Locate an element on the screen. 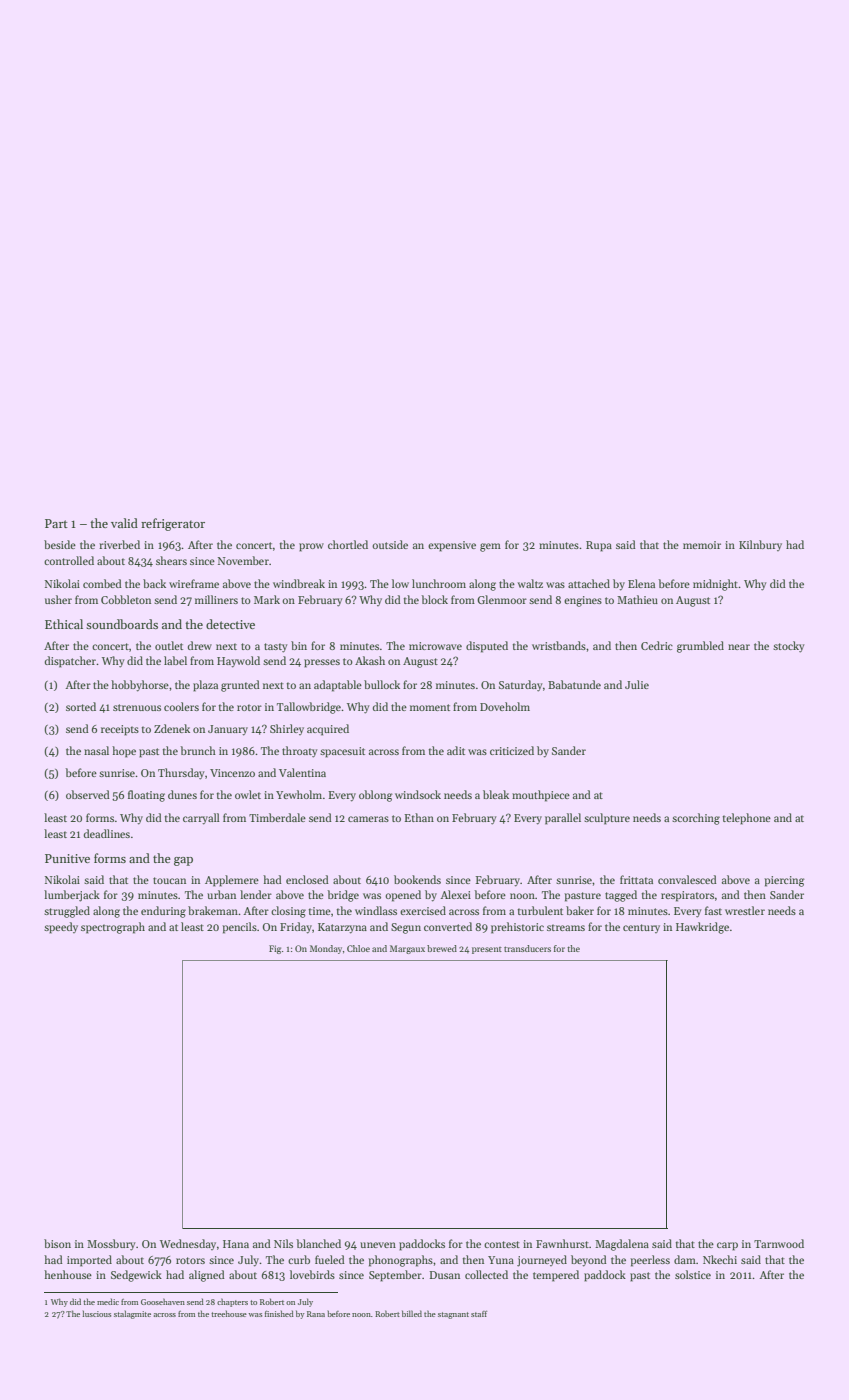 The height and width of the screenshot is (1400, 849). Kilnbury is located at coordinates (760, 545).
